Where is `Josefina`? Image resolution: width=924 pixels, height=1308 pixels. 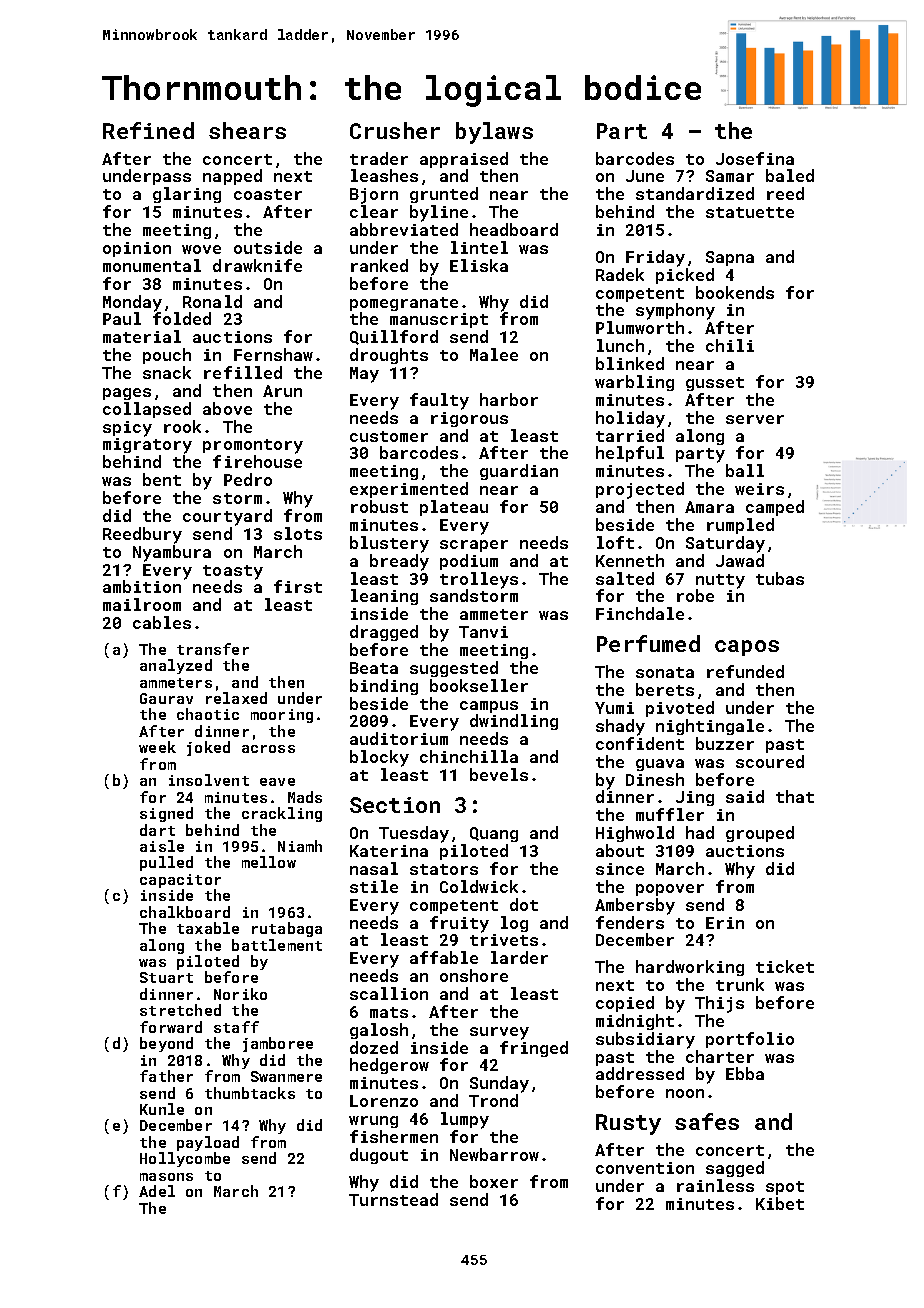 Josefina is located at coordinates (755, 158).
